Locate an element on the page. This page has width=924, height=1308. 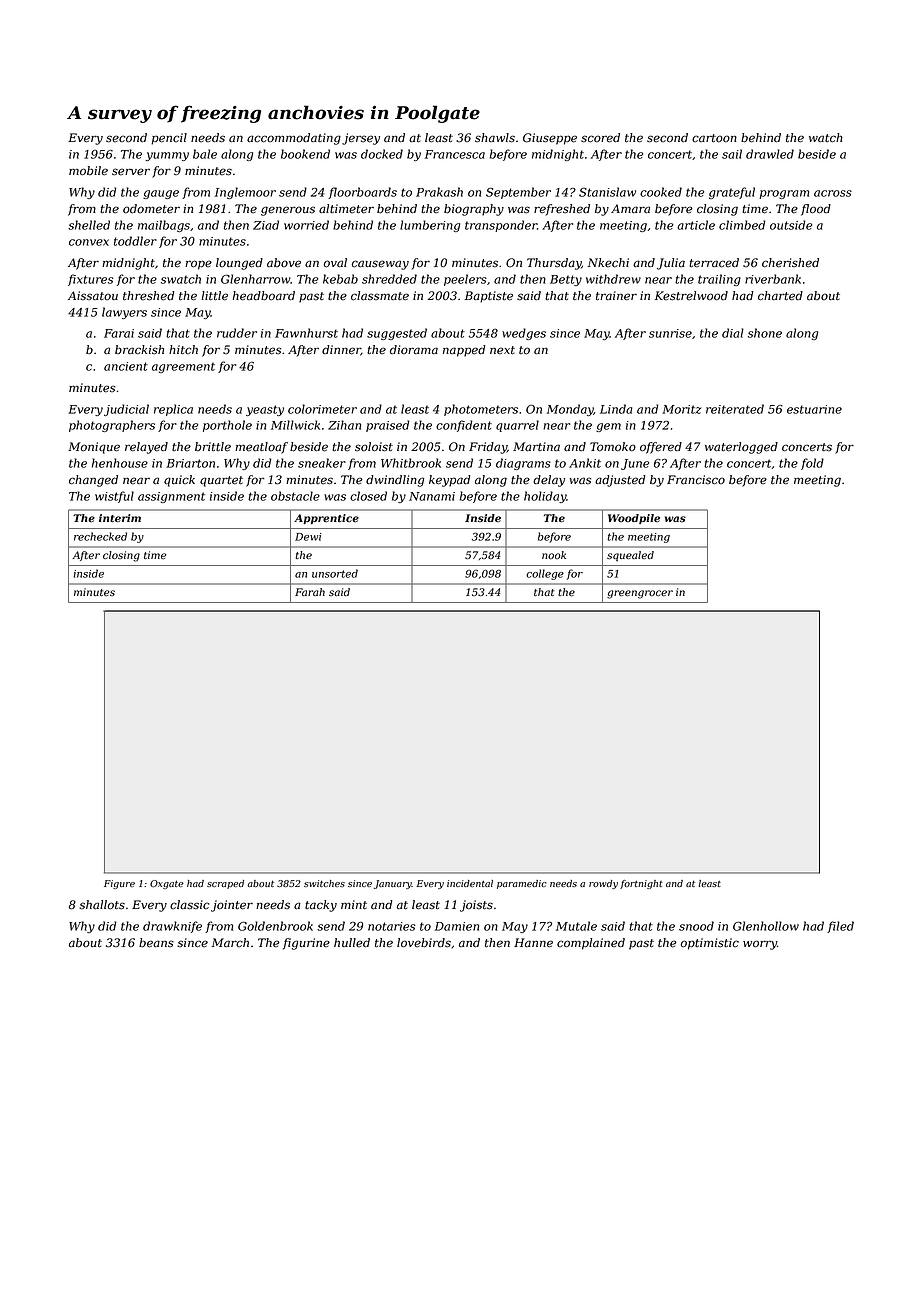
filed is located at coordinates (840, 927).
